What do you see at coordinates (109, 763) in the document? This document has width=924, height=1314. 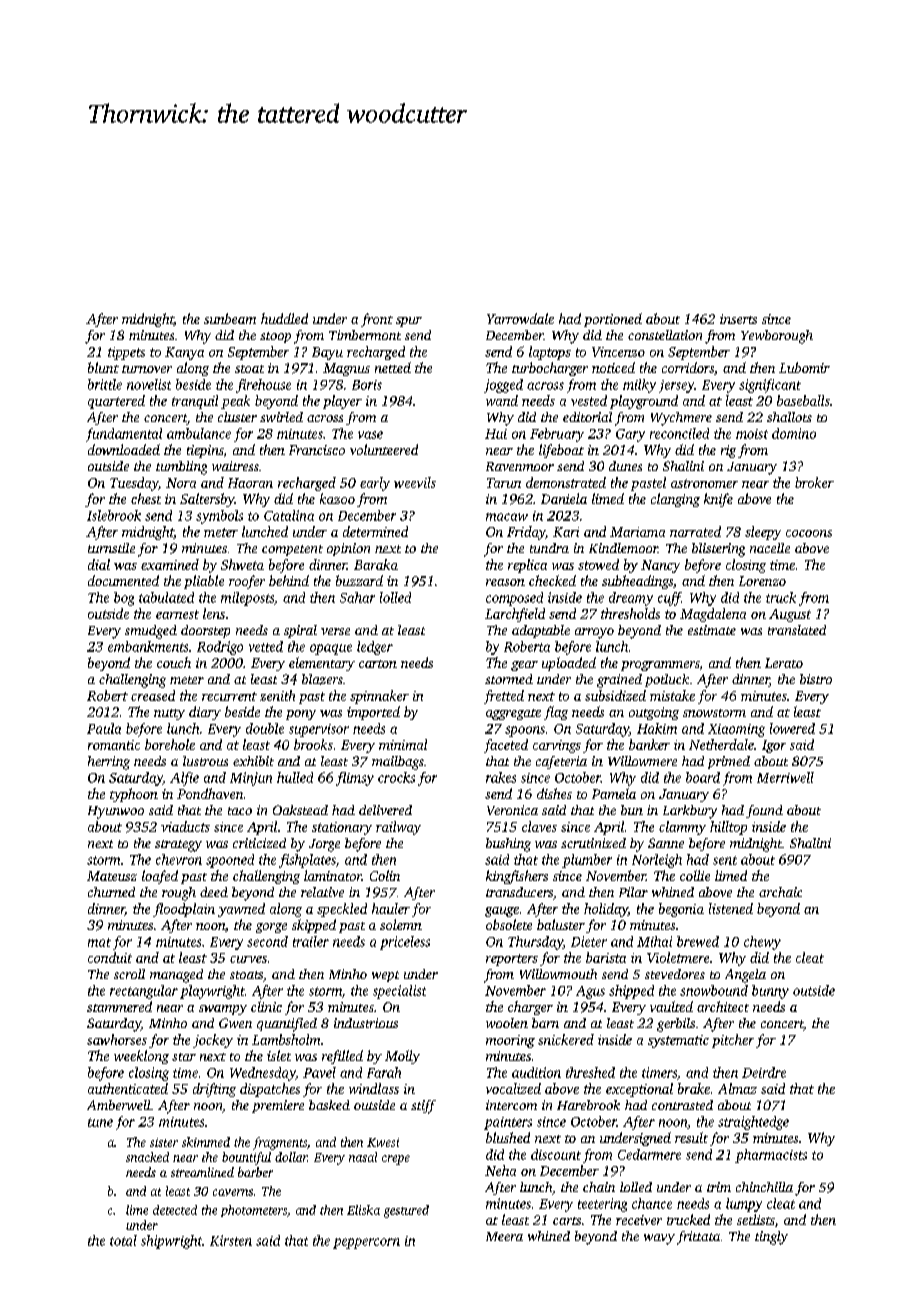 I see `herring` at bounding box center [109, 763].
